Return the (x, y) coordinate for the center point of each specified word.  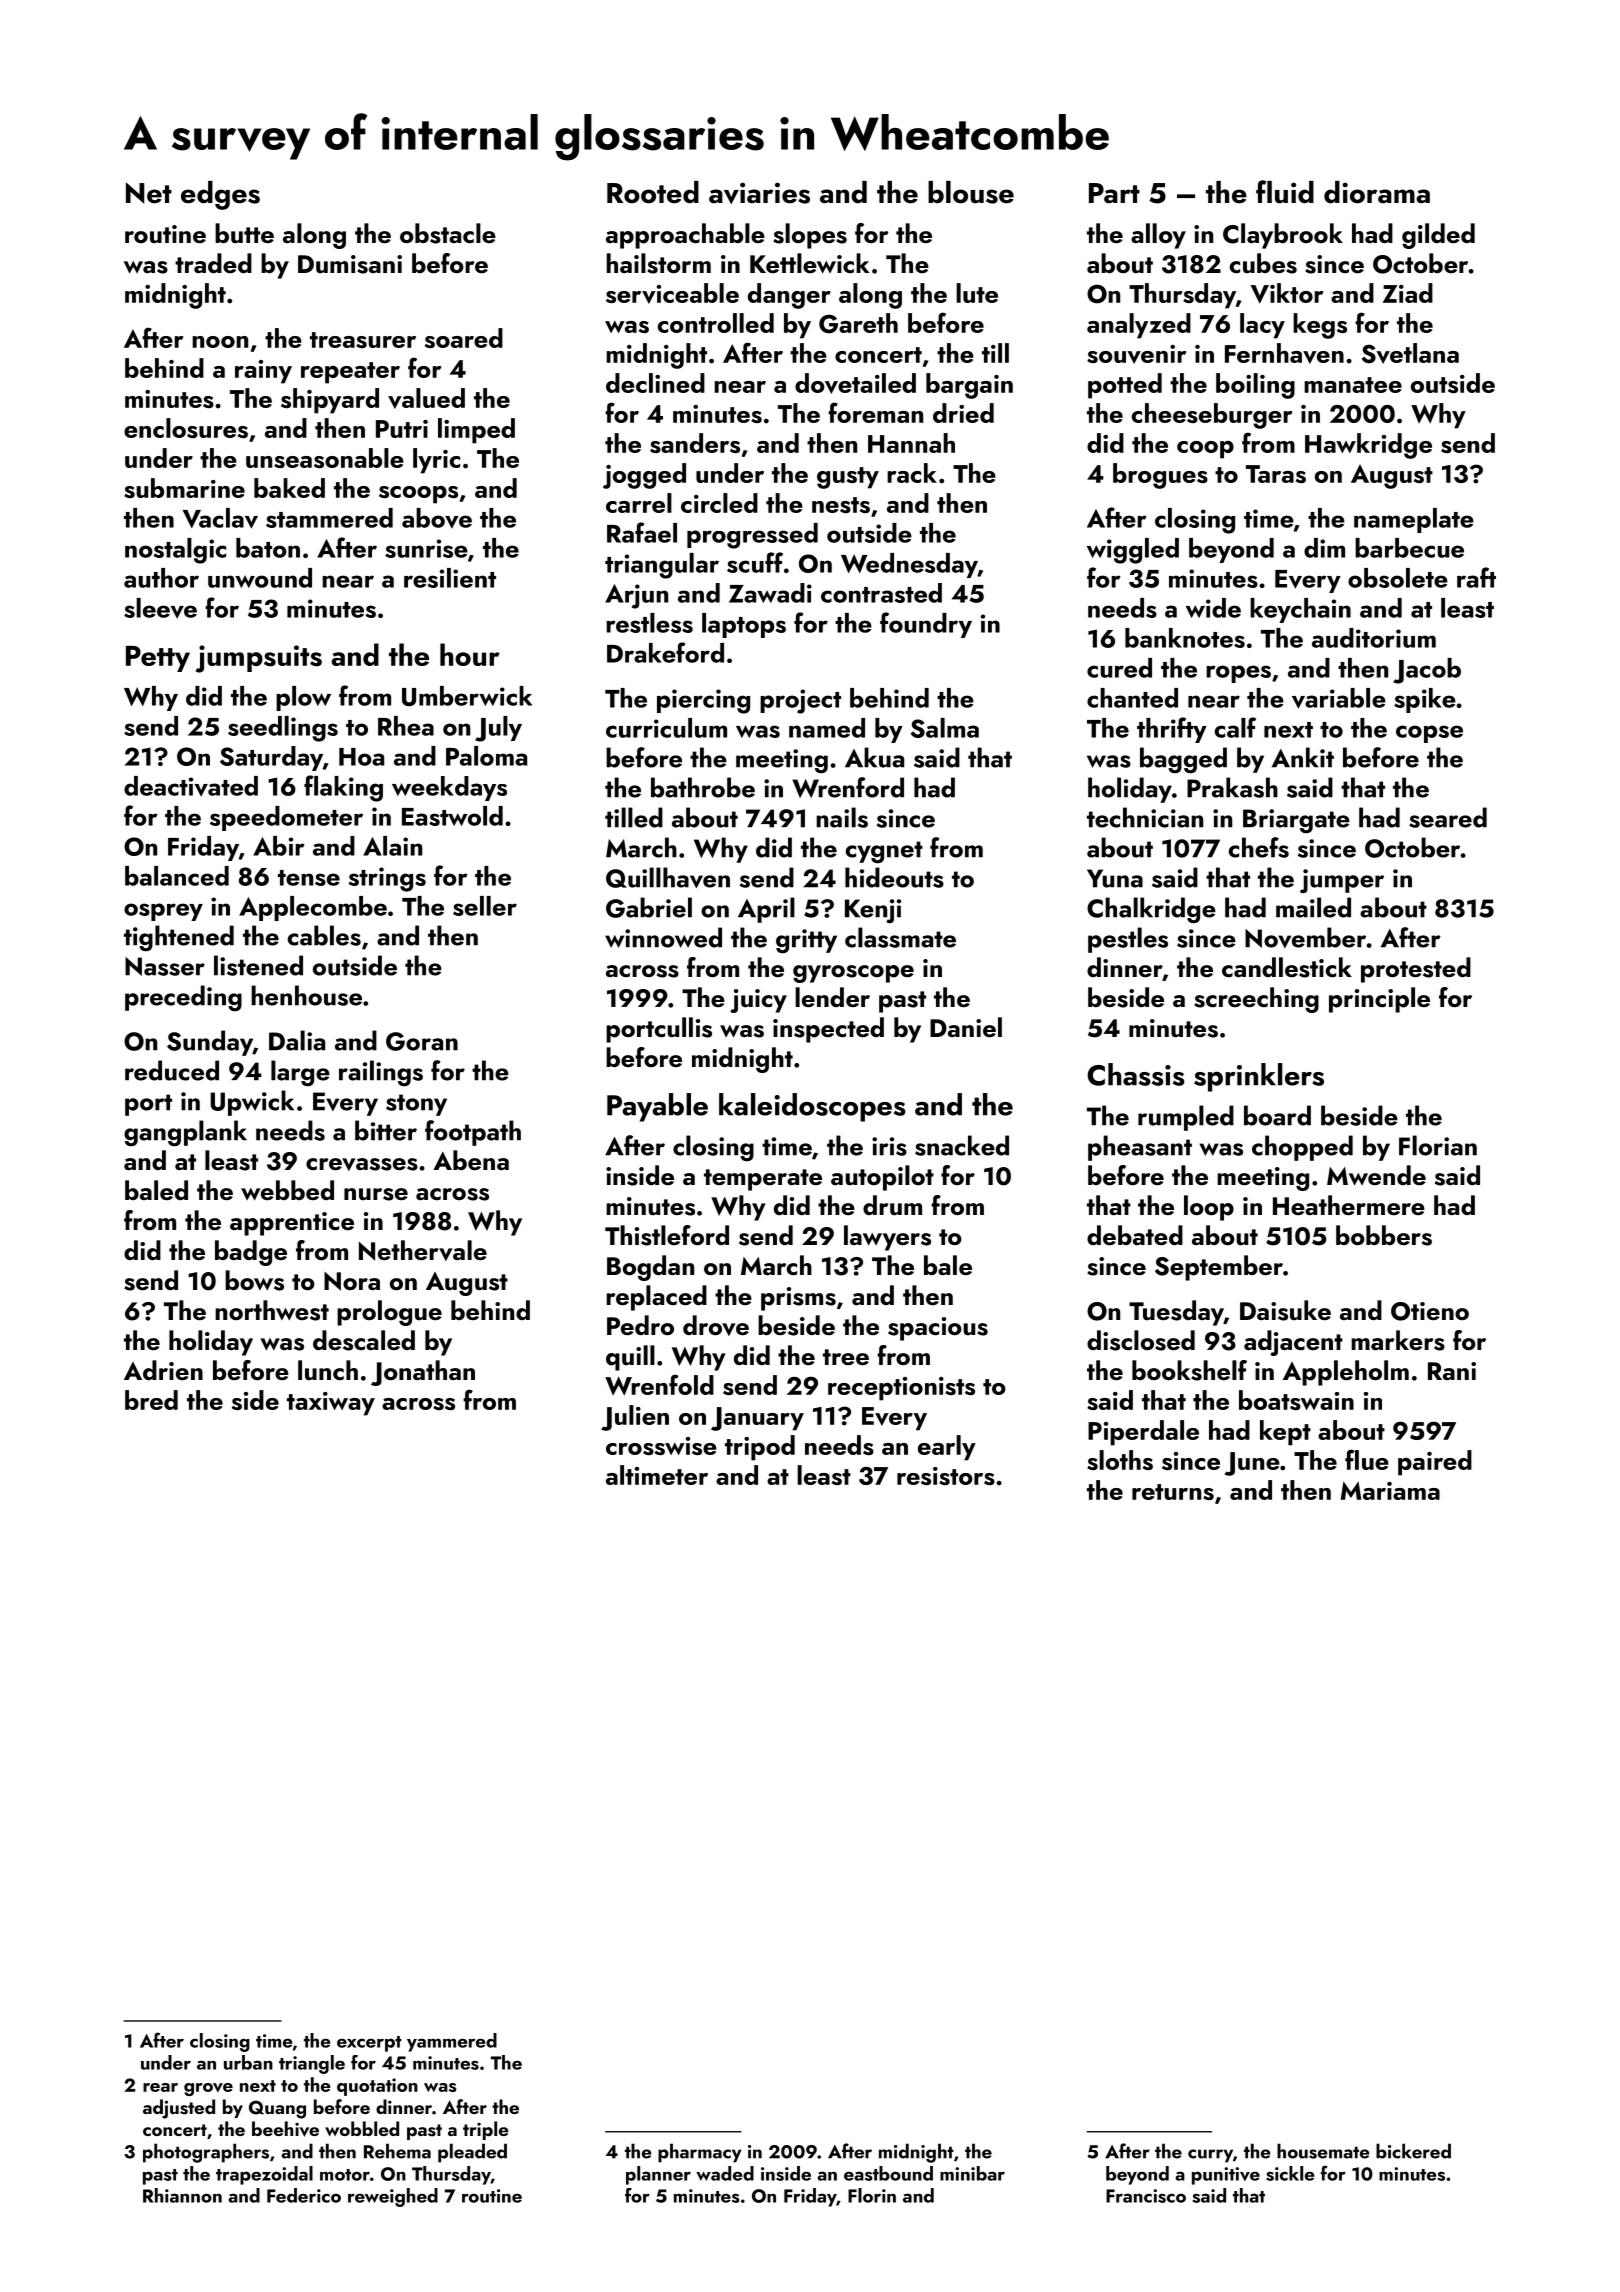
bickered (1413, 2151)
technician (1145, 817)
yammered (452, 2042)
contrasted (881, 593)
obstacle (448, 233)
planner (658, 2175)
